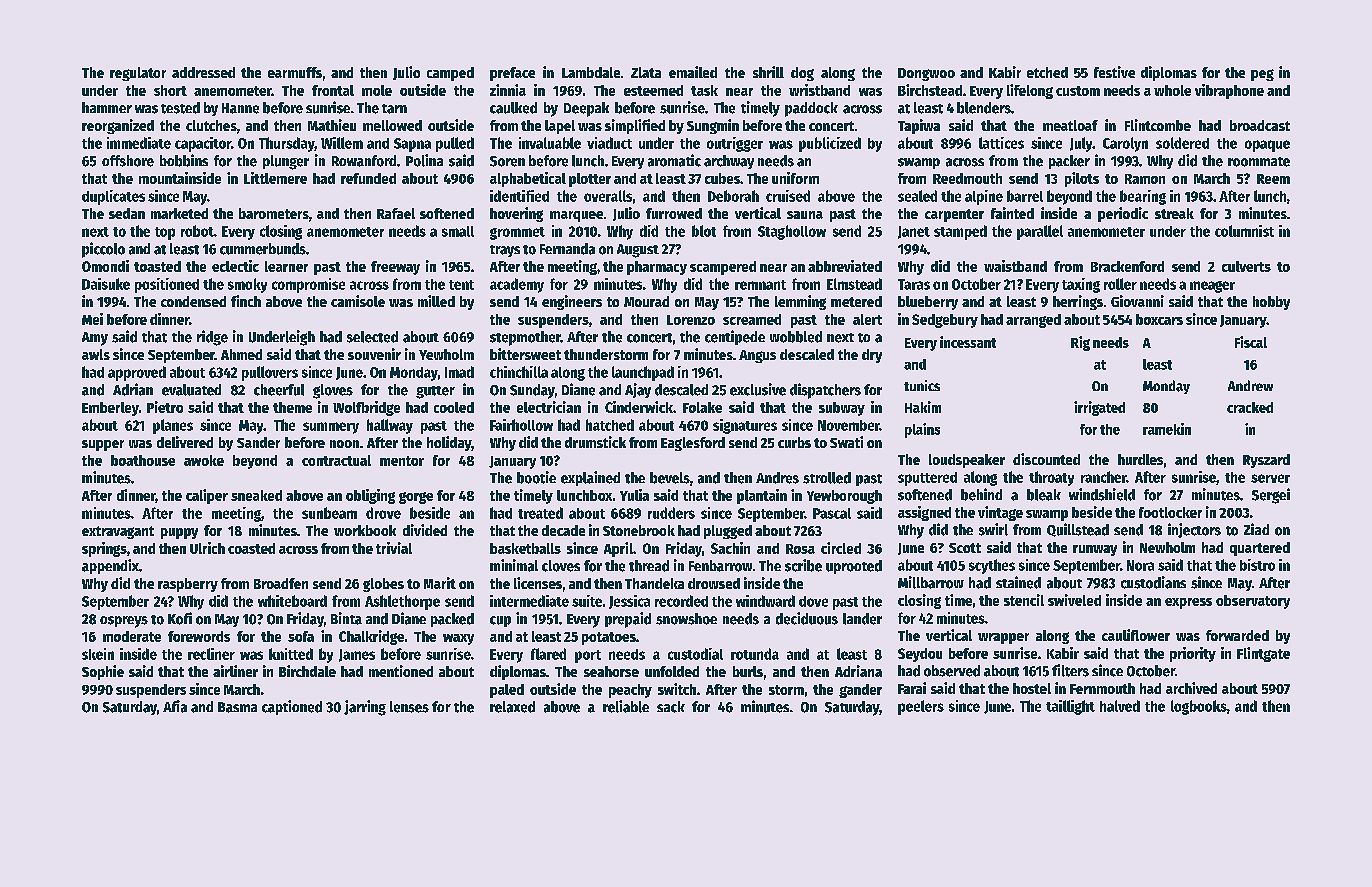 The height and width of the screenshot is (887, 1372). I want to click on mentor, so click(402, 461).
